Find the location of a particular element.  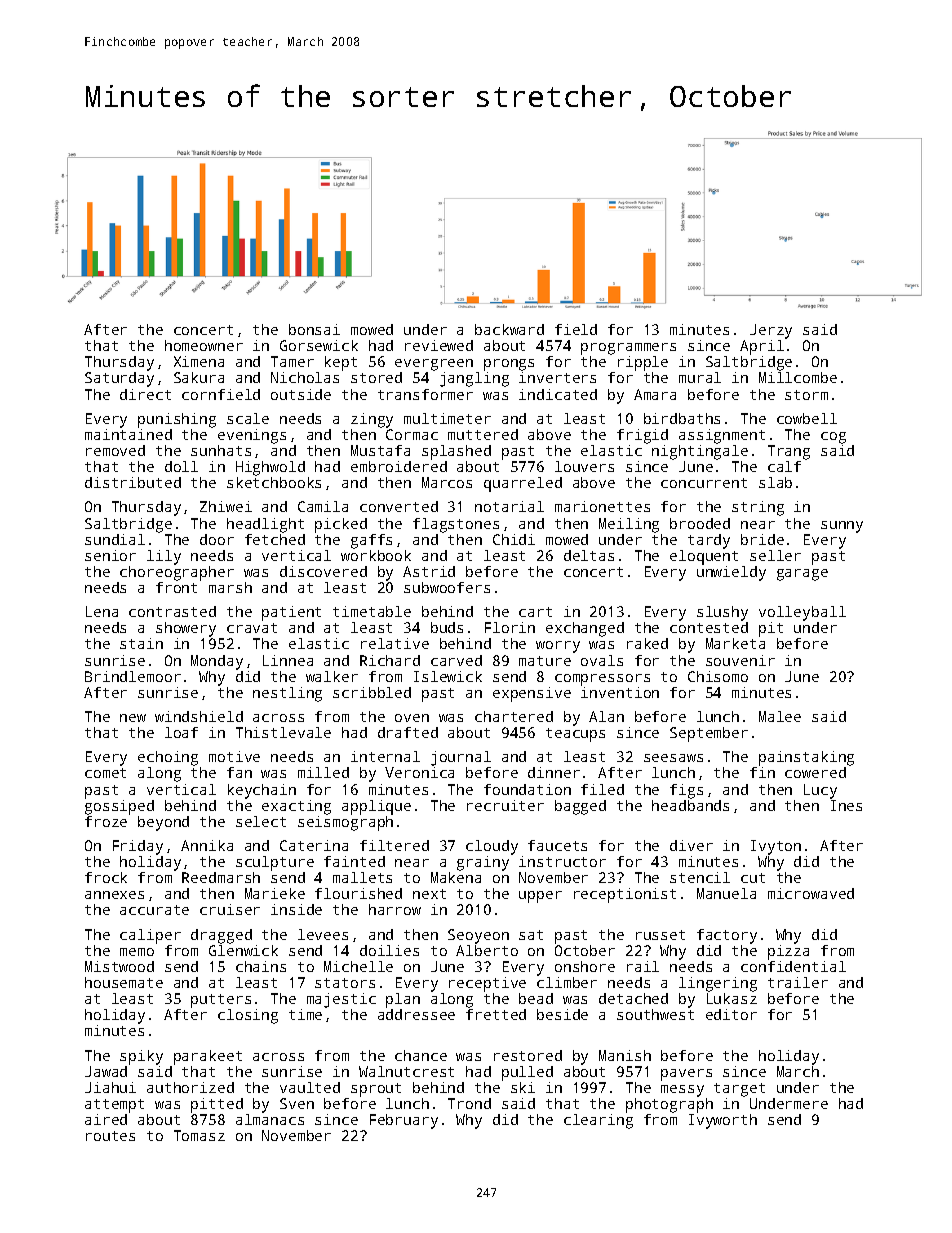

routes is located at coordinates (110, 1136).
